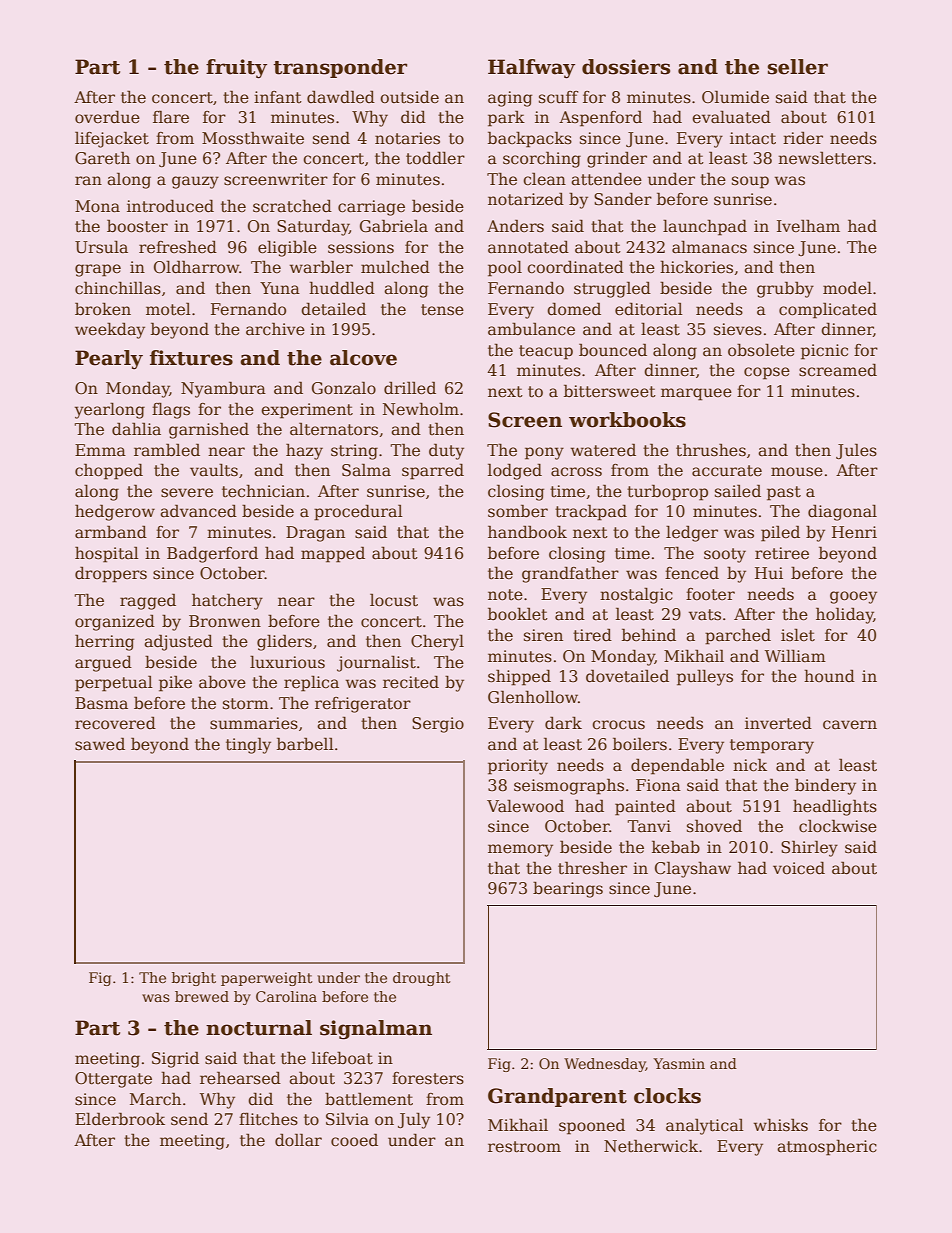  What do you see at coordinates (856, 451) in the page?
I see `Jules` at bounding box center [856, 451].
